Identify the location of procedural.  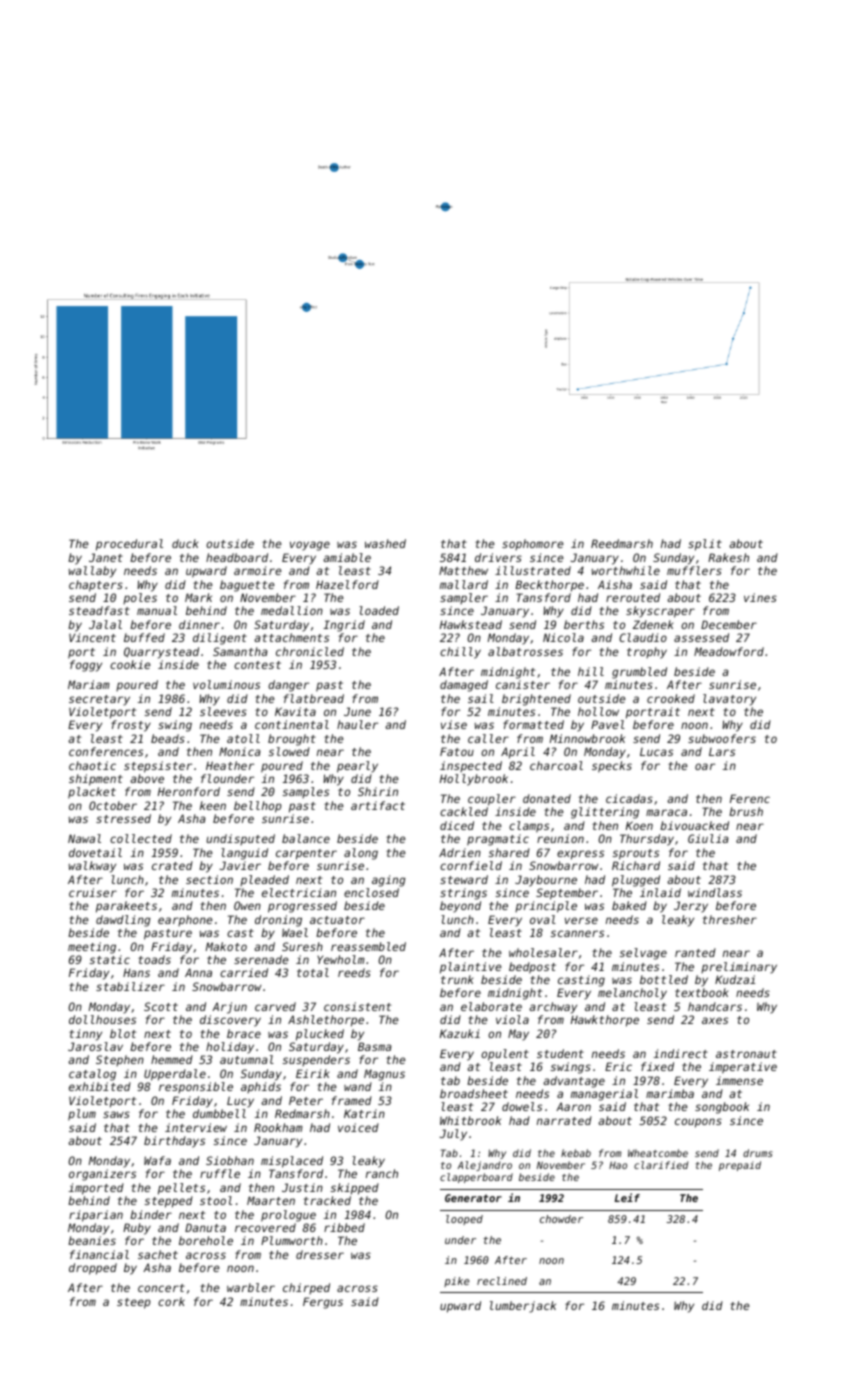
(129, 545).
